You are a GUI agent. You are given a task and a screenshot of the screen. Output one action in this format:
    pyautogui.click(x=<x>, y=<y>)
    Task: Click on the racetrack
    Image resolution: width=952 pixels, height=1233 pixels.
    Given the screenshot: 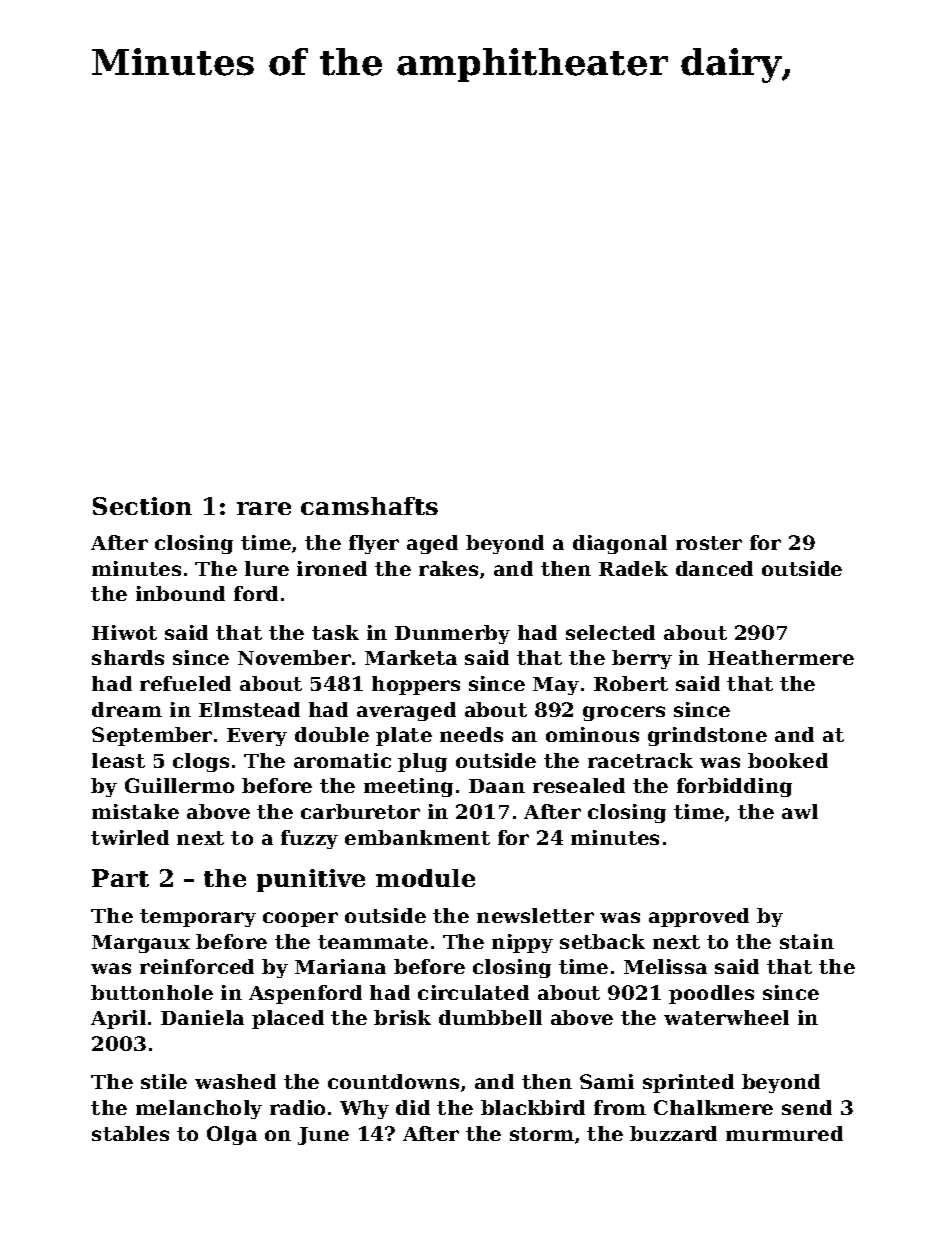 What is the action you would take?
    pyautogui.click(x=640, y=760)
